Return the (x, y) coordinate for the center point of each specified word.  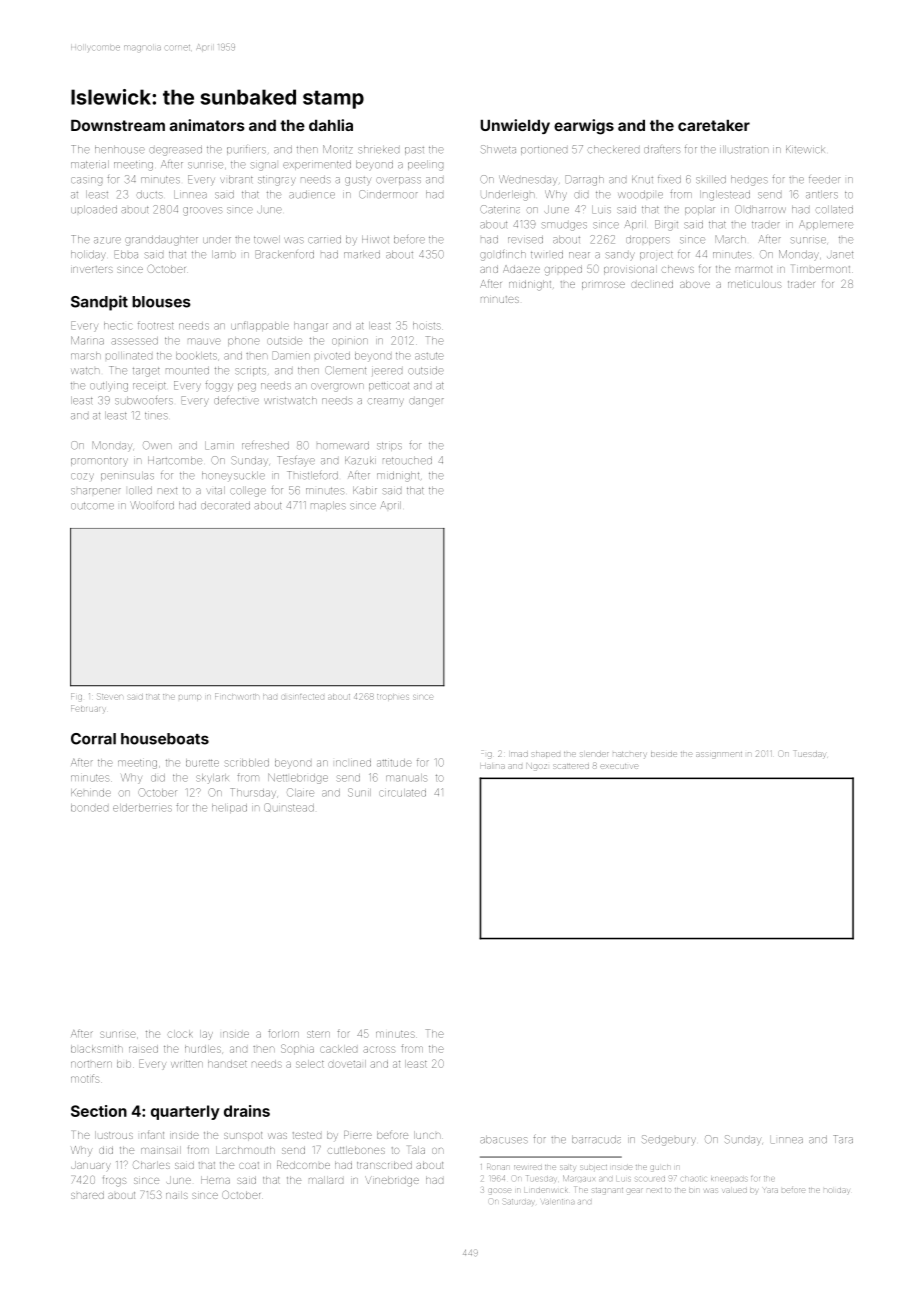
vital (216, 491)
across (379, 1049)
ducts (150, 195)
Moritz (338, 149)
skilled (711, 180)
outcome (92, 506)
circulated (402, 793)
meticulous (755, 284)
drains (247, 1111)
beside (664, 754)
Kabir (365, 491)
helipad (229, 808)
